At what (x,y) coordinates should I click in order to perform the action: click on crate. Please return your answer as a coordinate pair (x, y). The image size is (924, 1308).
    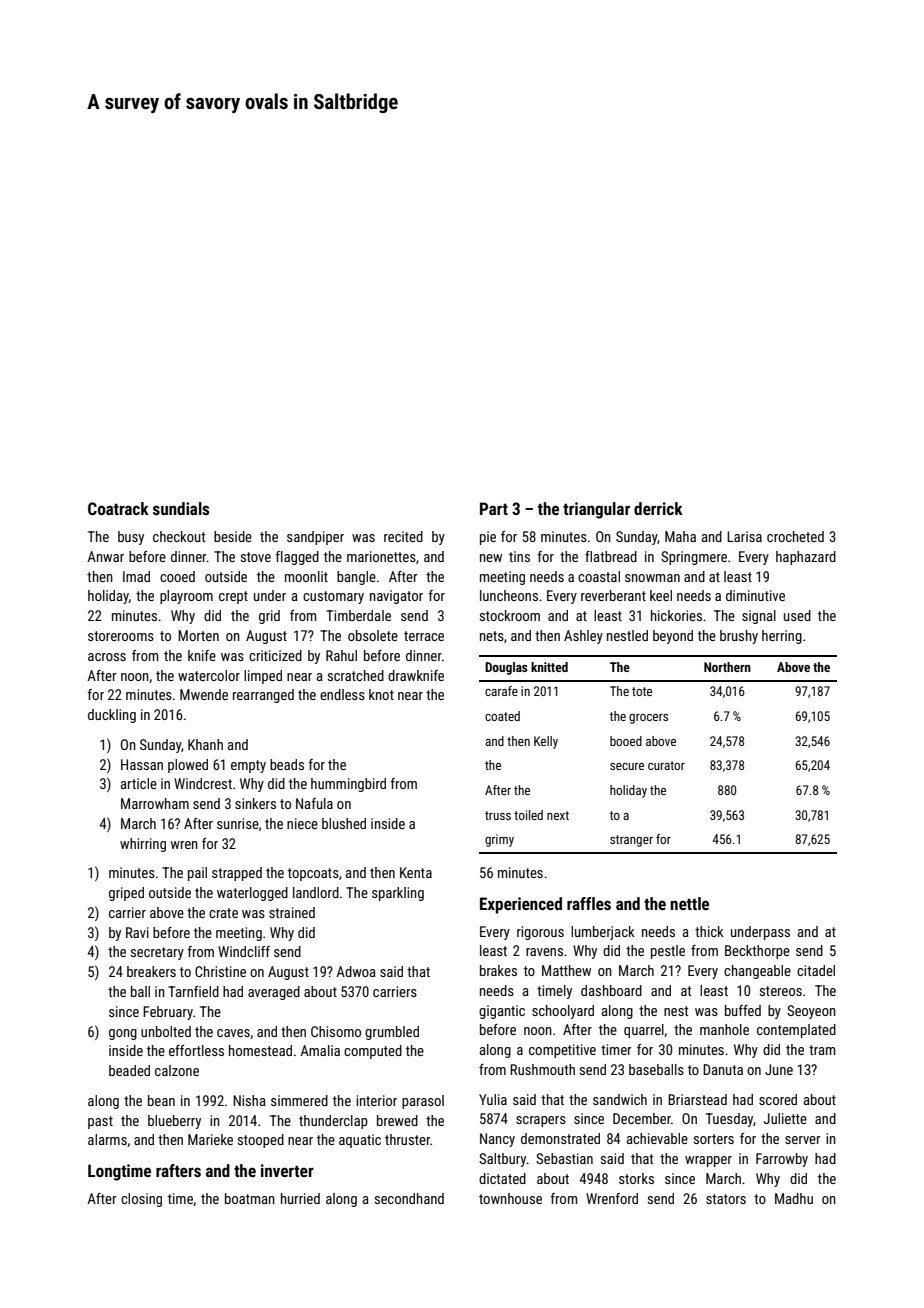
    Looking at the image, I should click on (223, 913).
